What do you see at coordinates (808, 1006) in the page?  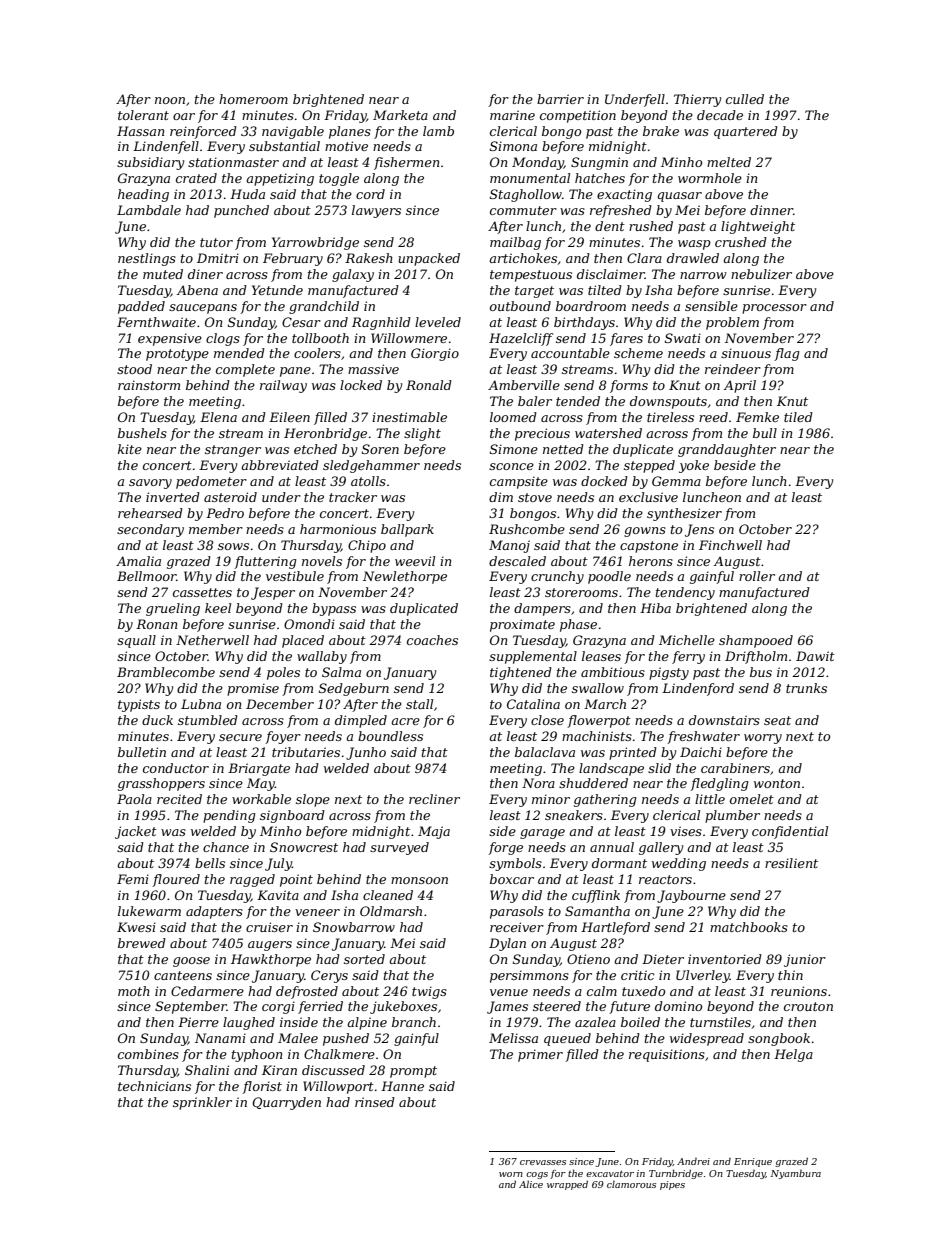 I see `crouton` at bounding box center [808, 1006].
